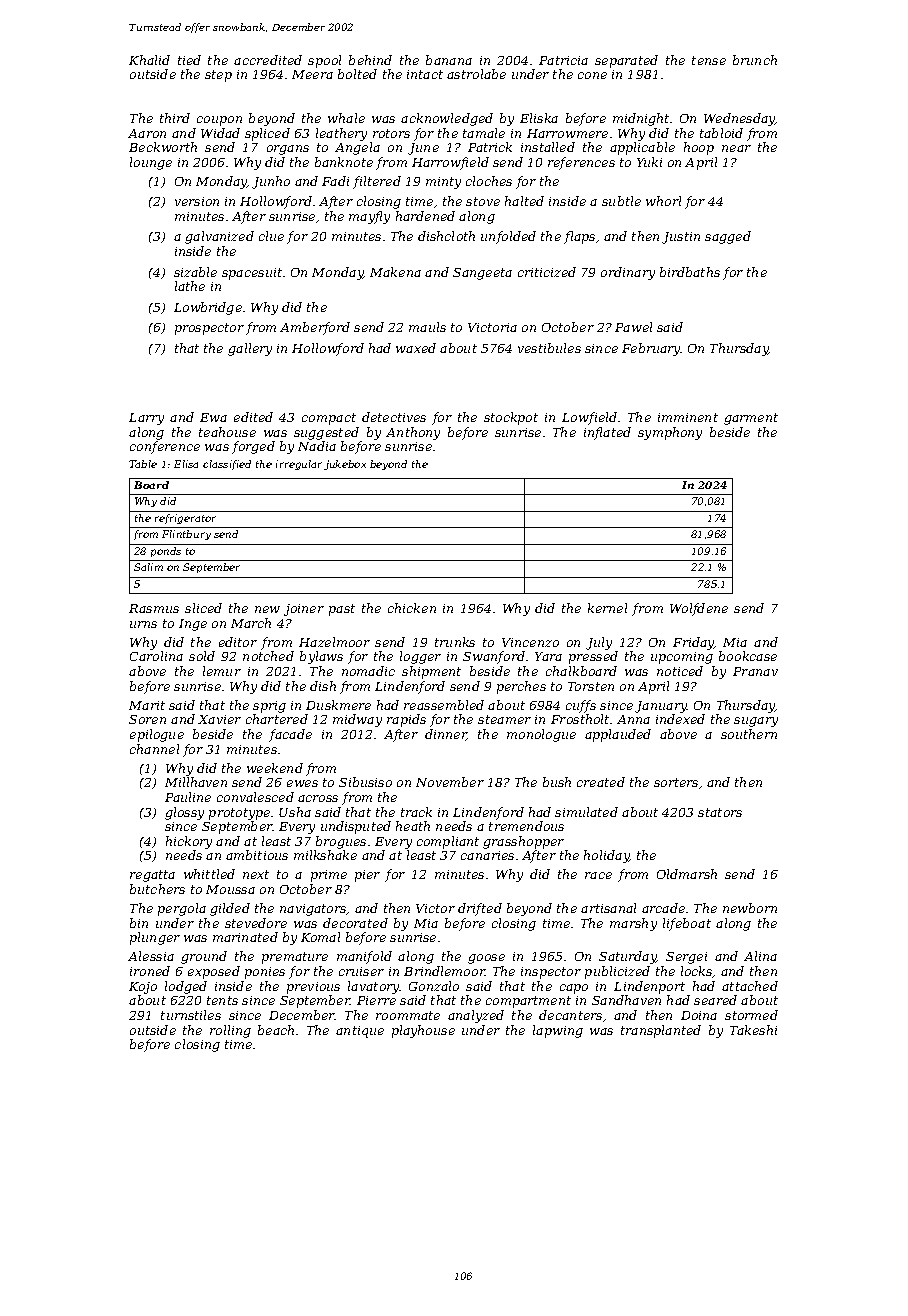 The height and width of the page is (1316, 908). What do you see at coordinates (449, 60) in the page?
I see `banana` at bounding box center [449, 60].
